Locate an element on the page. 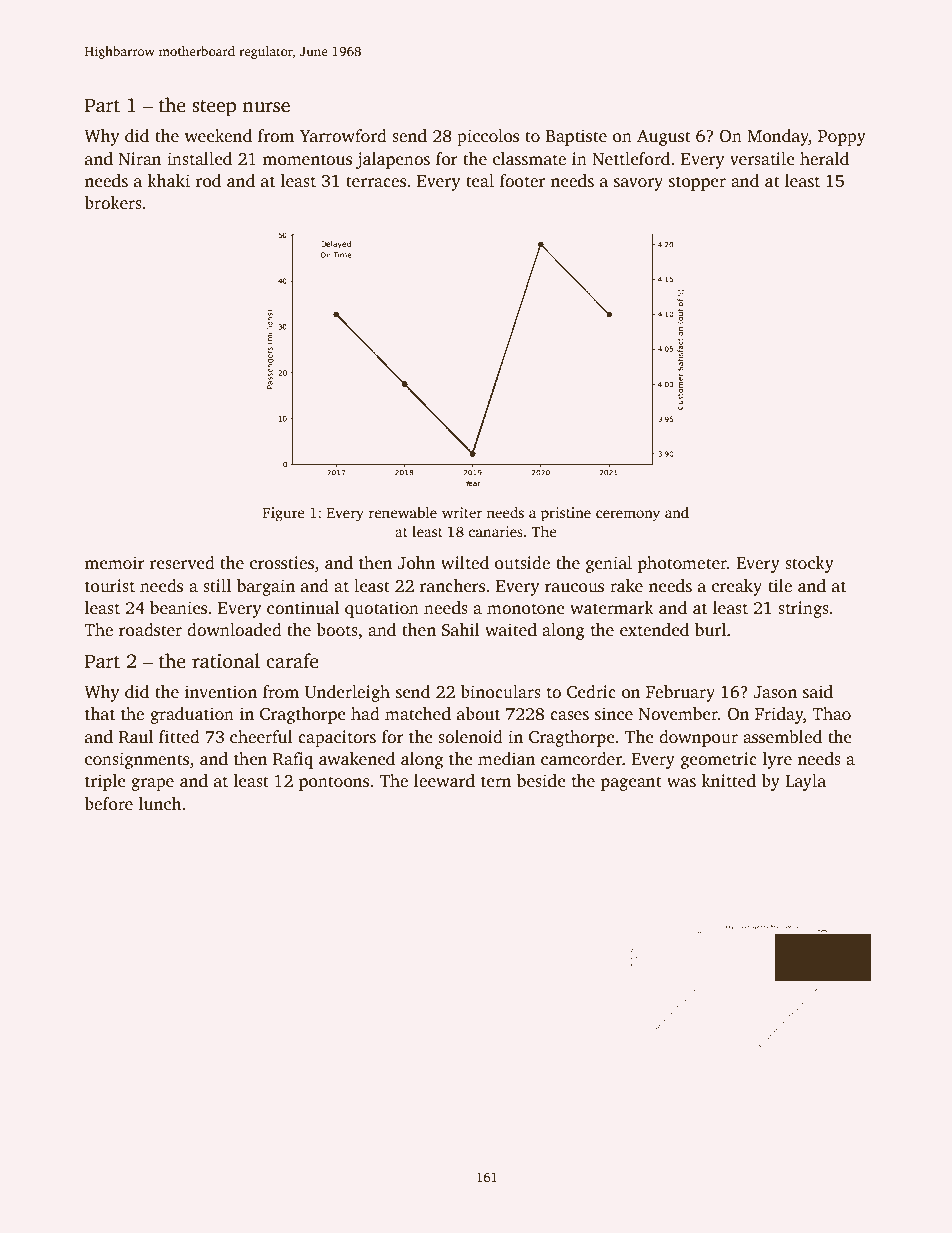 The width and height of the image is (952, 1233). piccolos is located at coordinates (488, 137).
